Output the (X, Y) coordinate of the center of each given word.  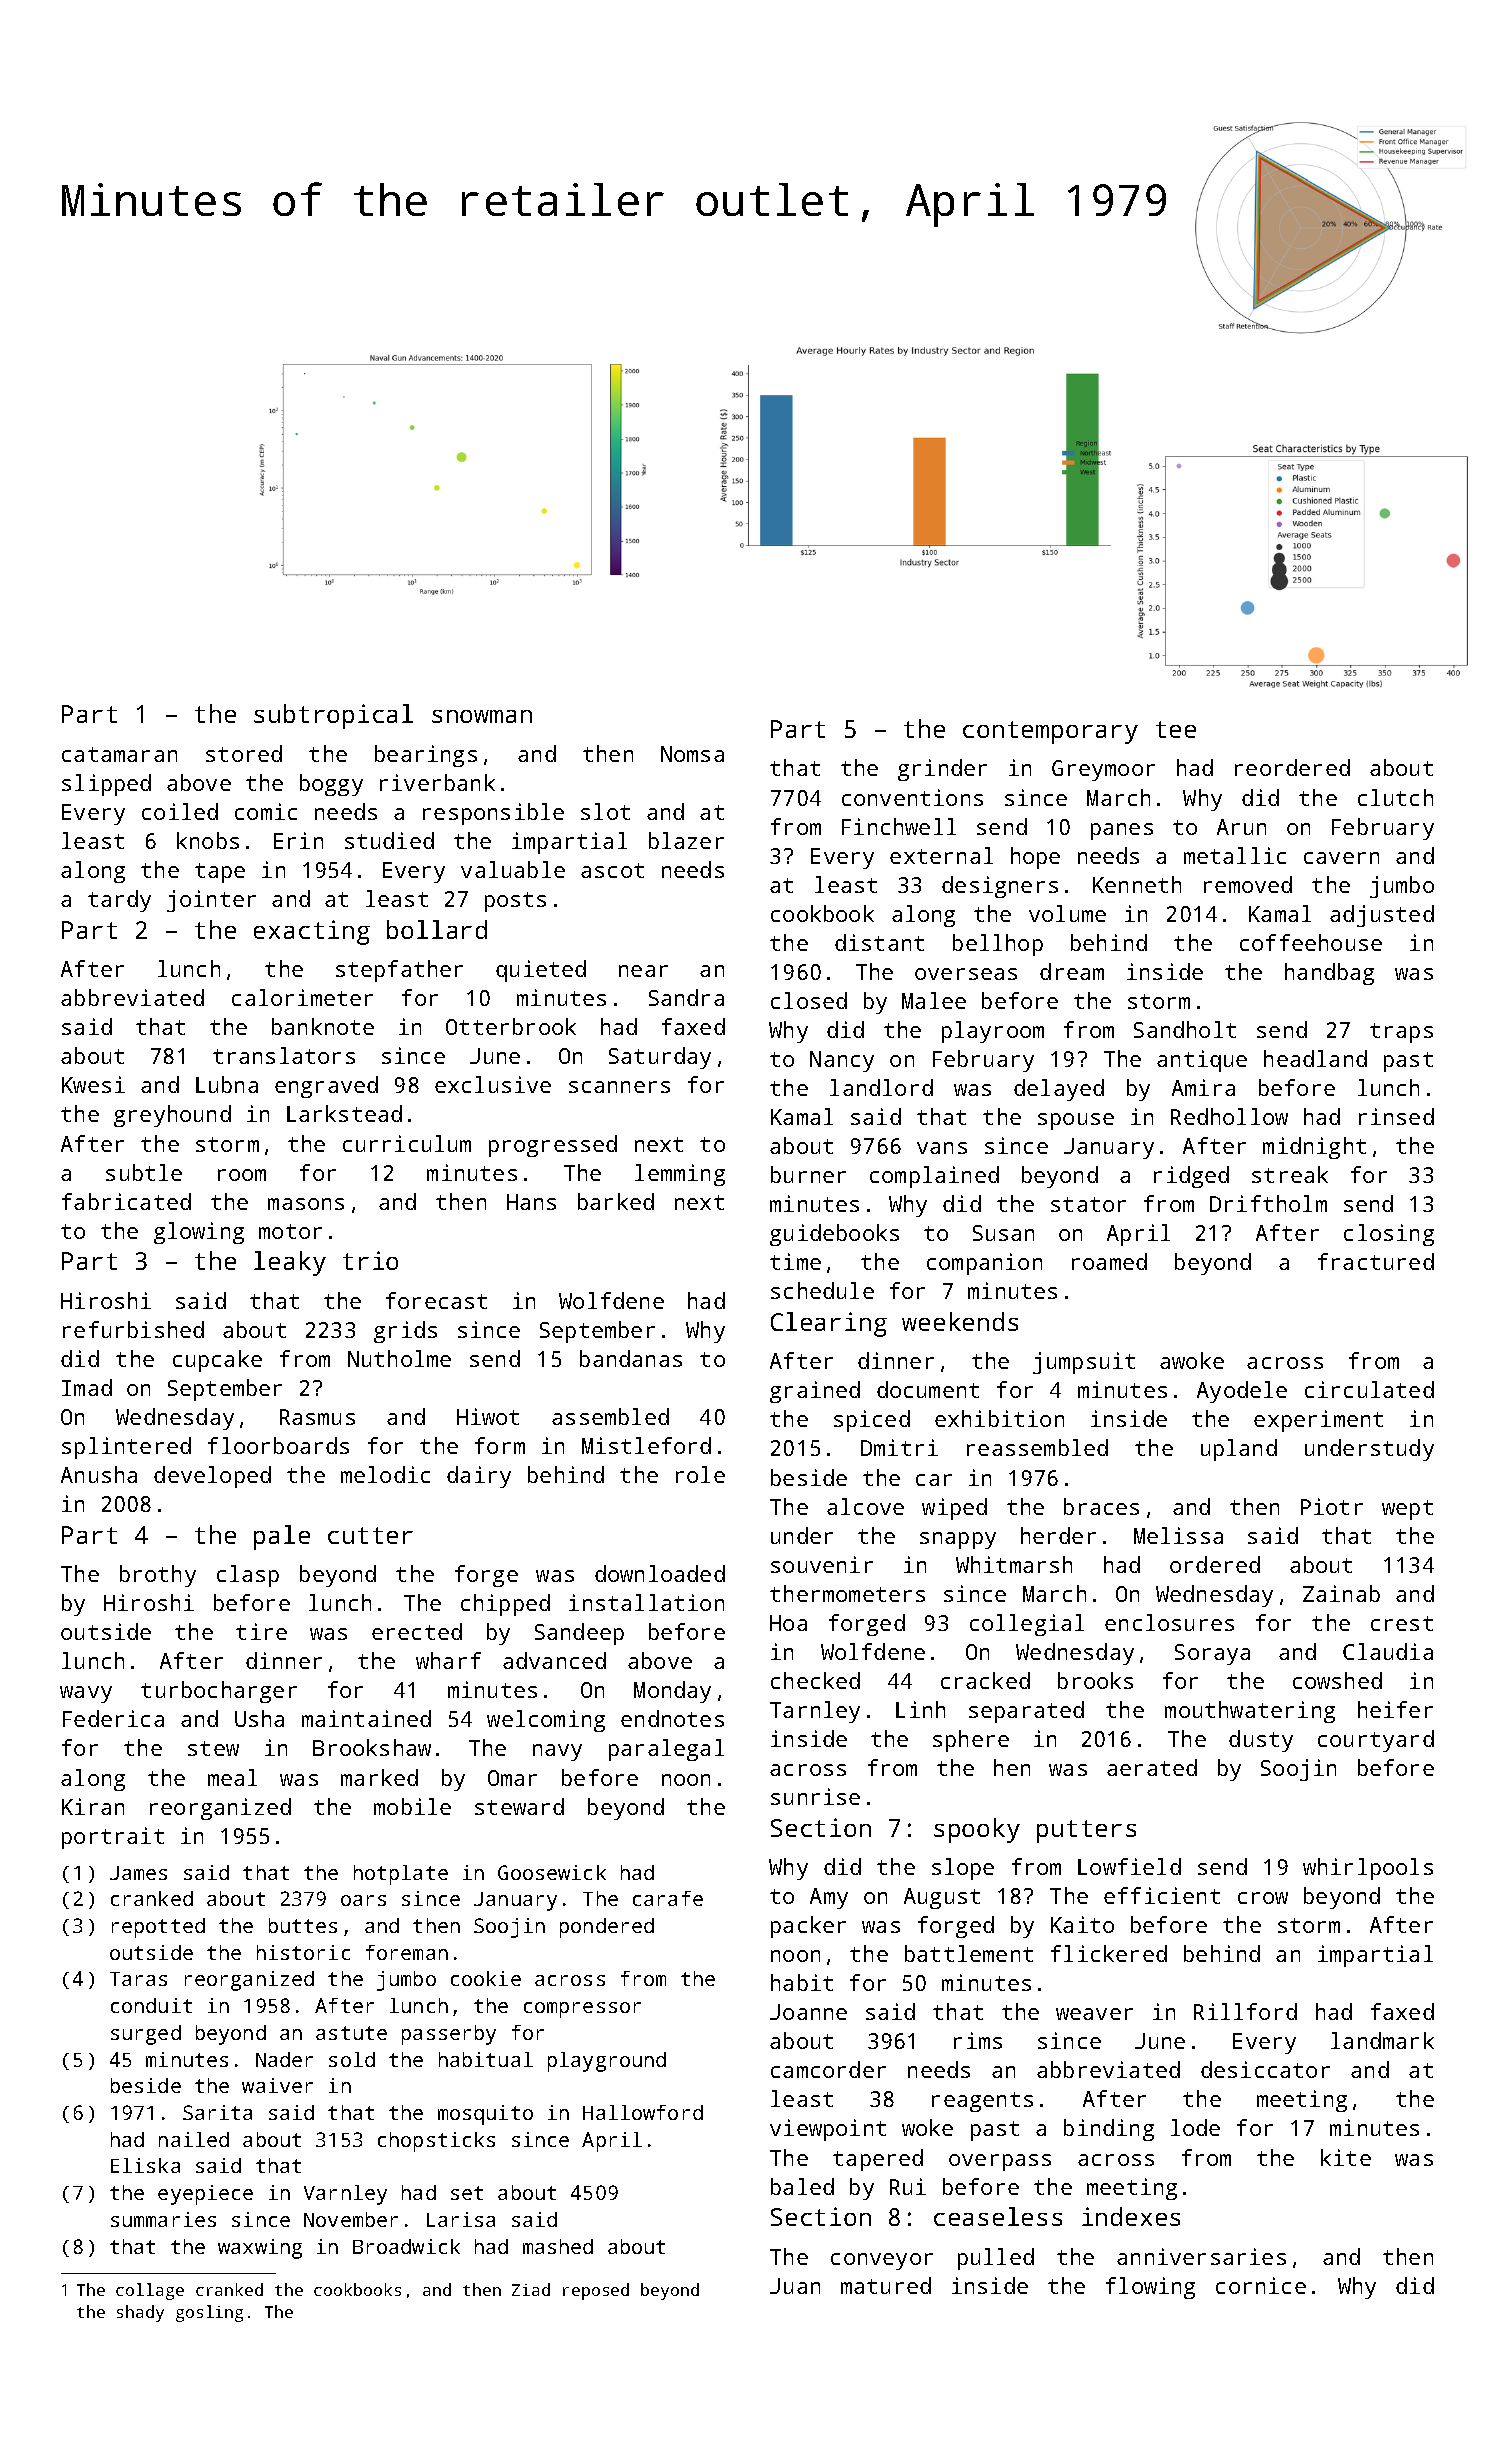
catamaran (119, 754)
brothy (158, 1576)
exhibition (999, 1418)
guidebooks (834, 1235)
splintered (126, 1448)
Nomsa (692, 754)
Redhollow (1229, 1116)
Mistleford (646, 1445)
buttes (303, 1925)
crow (1263, 1898)
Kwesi (93, 1084)
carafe (668, 1898)
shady (140, 2313)
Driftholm (1268, 1203)
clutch (1395, 797)
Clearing (829, 1324)
